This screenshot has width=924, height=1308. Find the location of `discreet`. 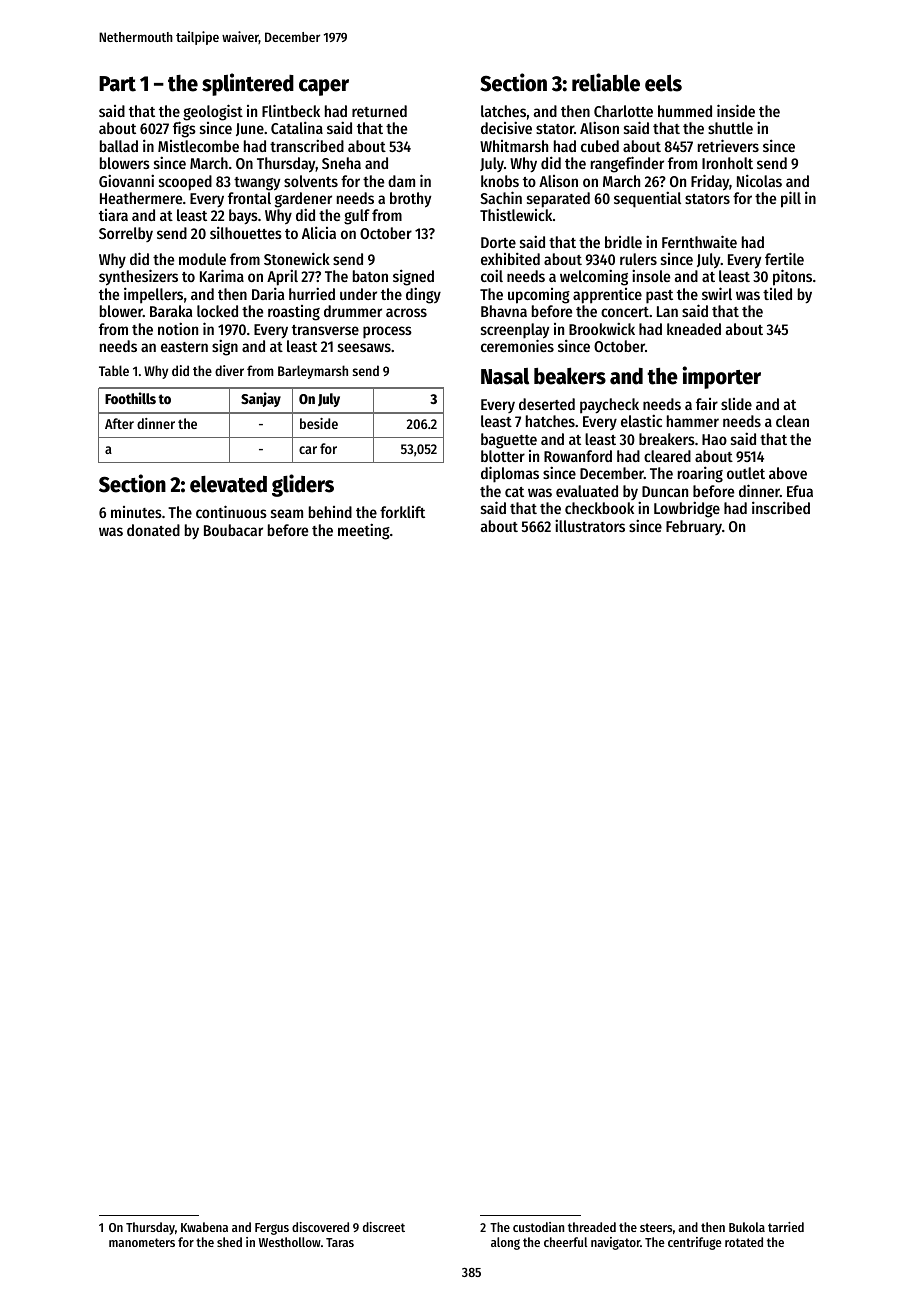

discreet is located at coordinates (384, 1227).
